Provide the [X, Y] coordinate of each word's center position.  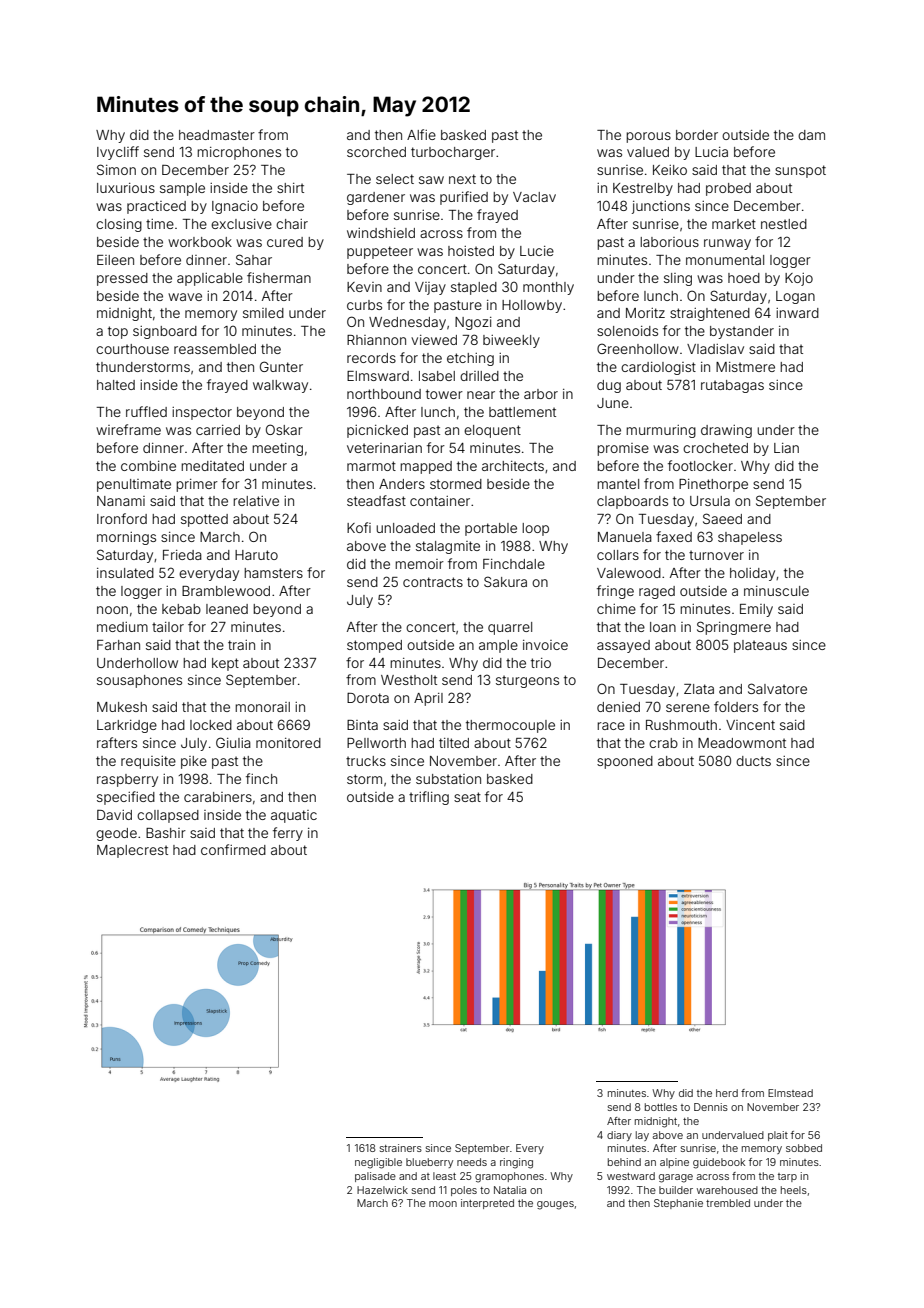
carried [218, 430]
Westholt [409, 680]
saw [431, 180]
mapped [426, 467]
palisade [375, 1177]
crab [663, 743]
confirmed [233, 849]
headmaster [217, 135]
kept [225, 664]
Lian [786, 448]
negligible [378, 1163]
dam [811, 135]
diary [619, 1136]
